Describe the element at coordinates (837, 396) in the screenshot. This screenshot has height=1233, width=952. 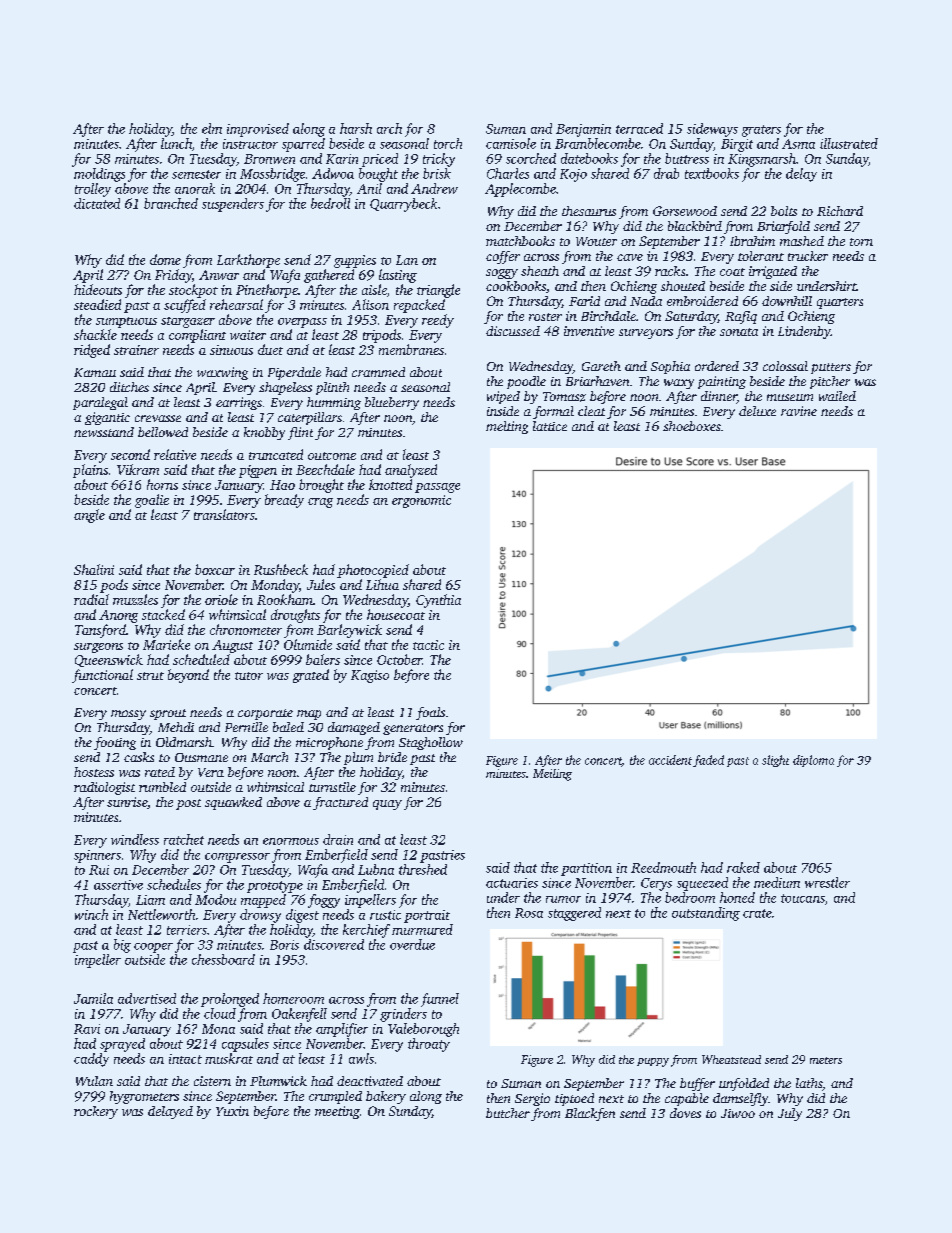
I see `wailed` at that location.
